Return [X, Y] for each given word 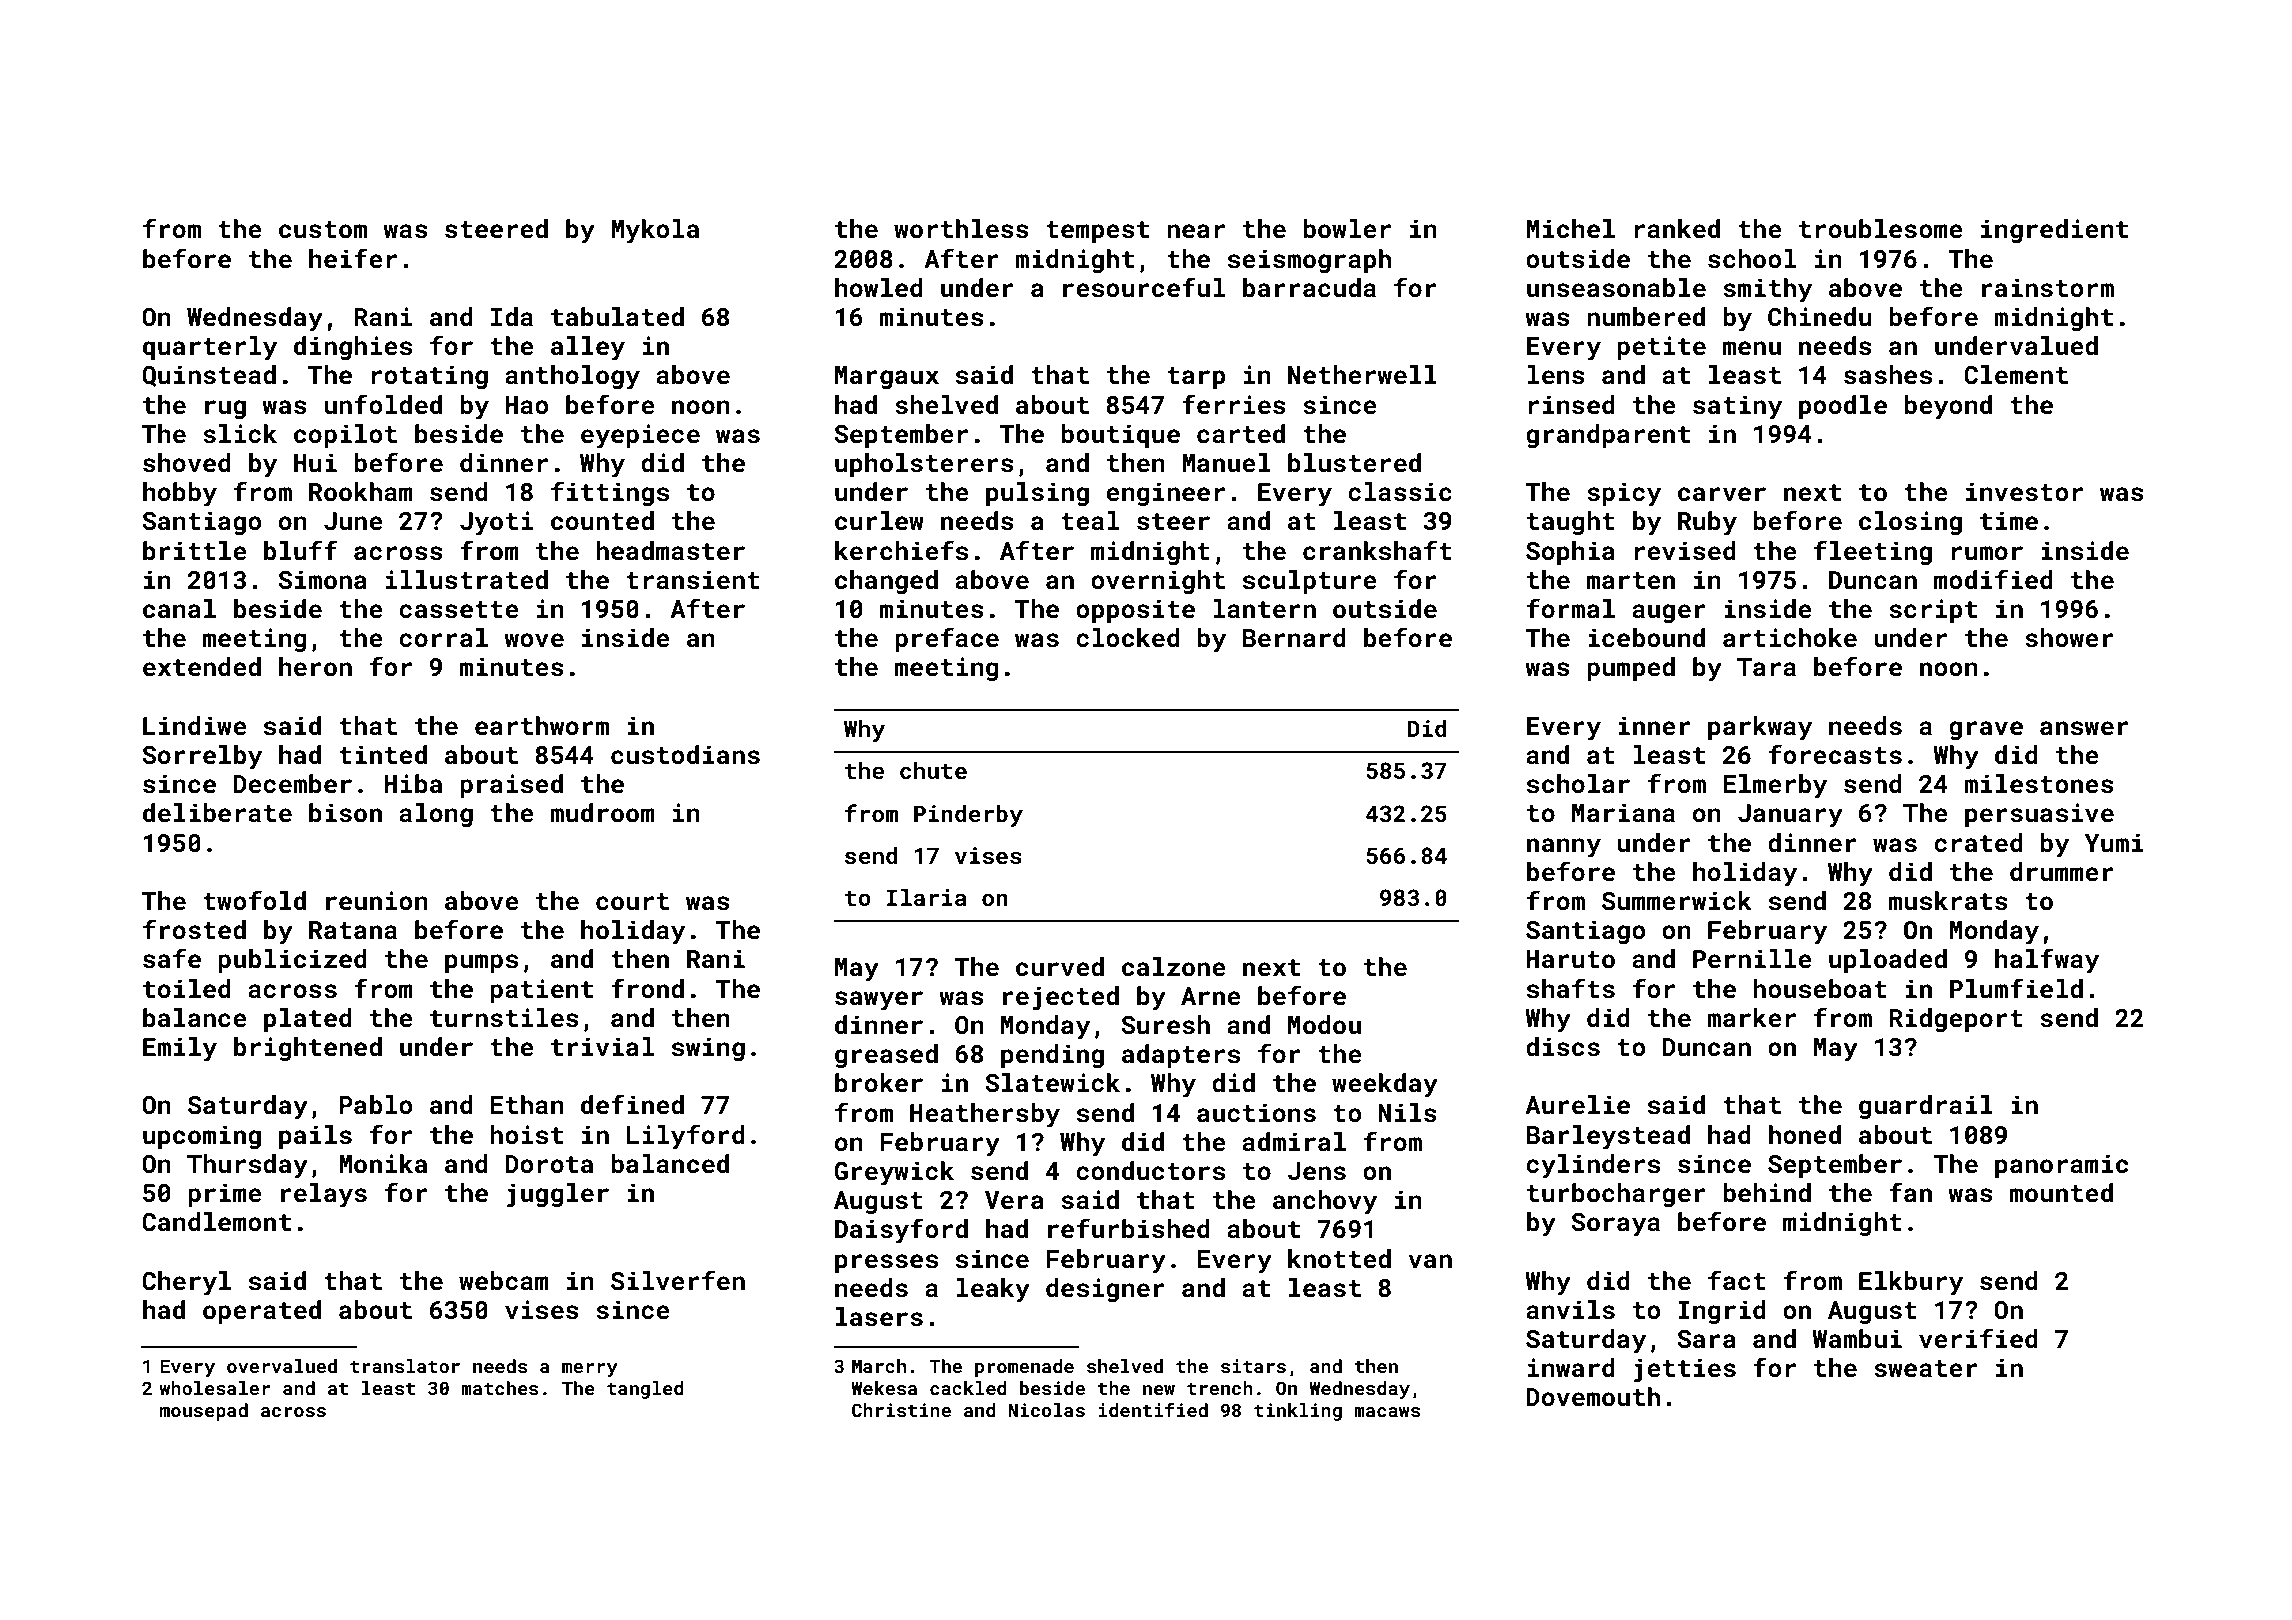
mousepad [204, 1412]
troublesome [1881, 229]
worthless [961, 229]
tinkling [1298, 1412]
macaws [1387, 1412]
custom [323, 230]
